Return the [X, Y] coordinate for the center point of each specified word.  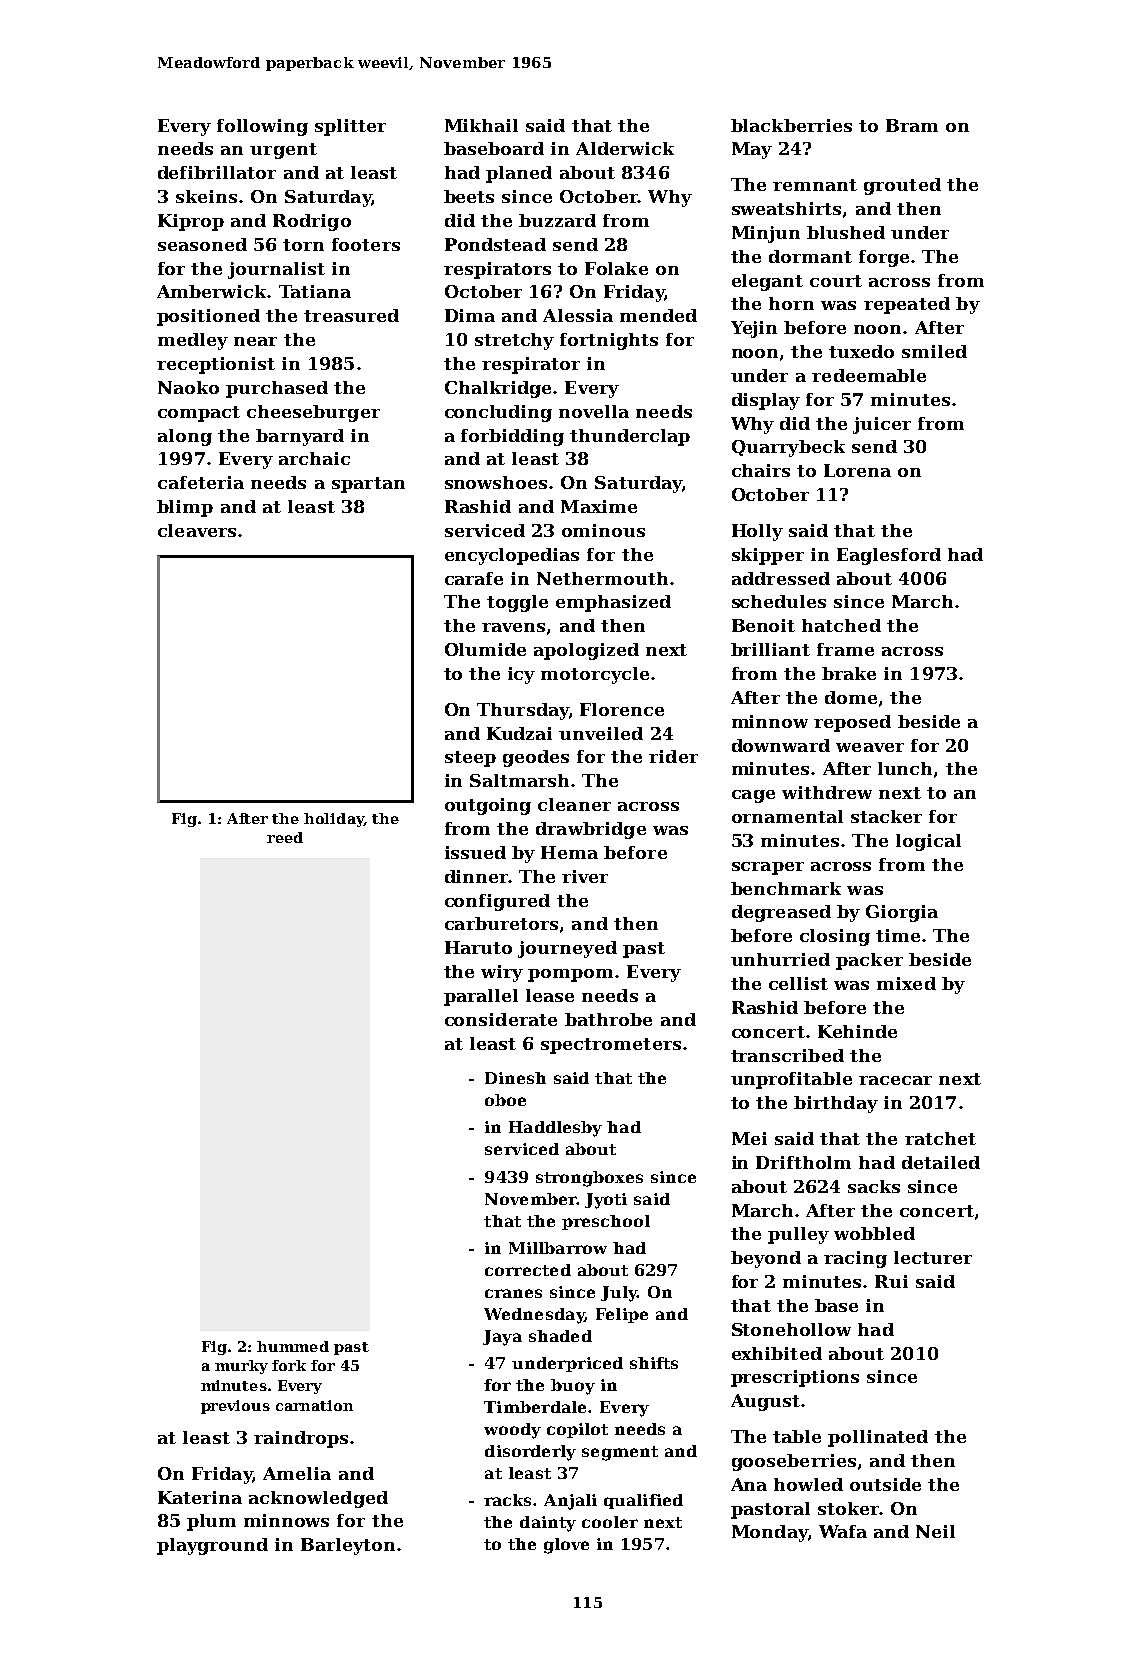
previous [235, 1407]
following [262, 127]
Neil [935, 1531]
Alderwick [625, 148]
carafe [474, 578]
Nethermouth [602, 578]
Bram [912, 125]
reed [285, 837]
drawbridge [591, 830]
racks [509, 1500]
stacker [886, 816]
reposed [852, 723]
